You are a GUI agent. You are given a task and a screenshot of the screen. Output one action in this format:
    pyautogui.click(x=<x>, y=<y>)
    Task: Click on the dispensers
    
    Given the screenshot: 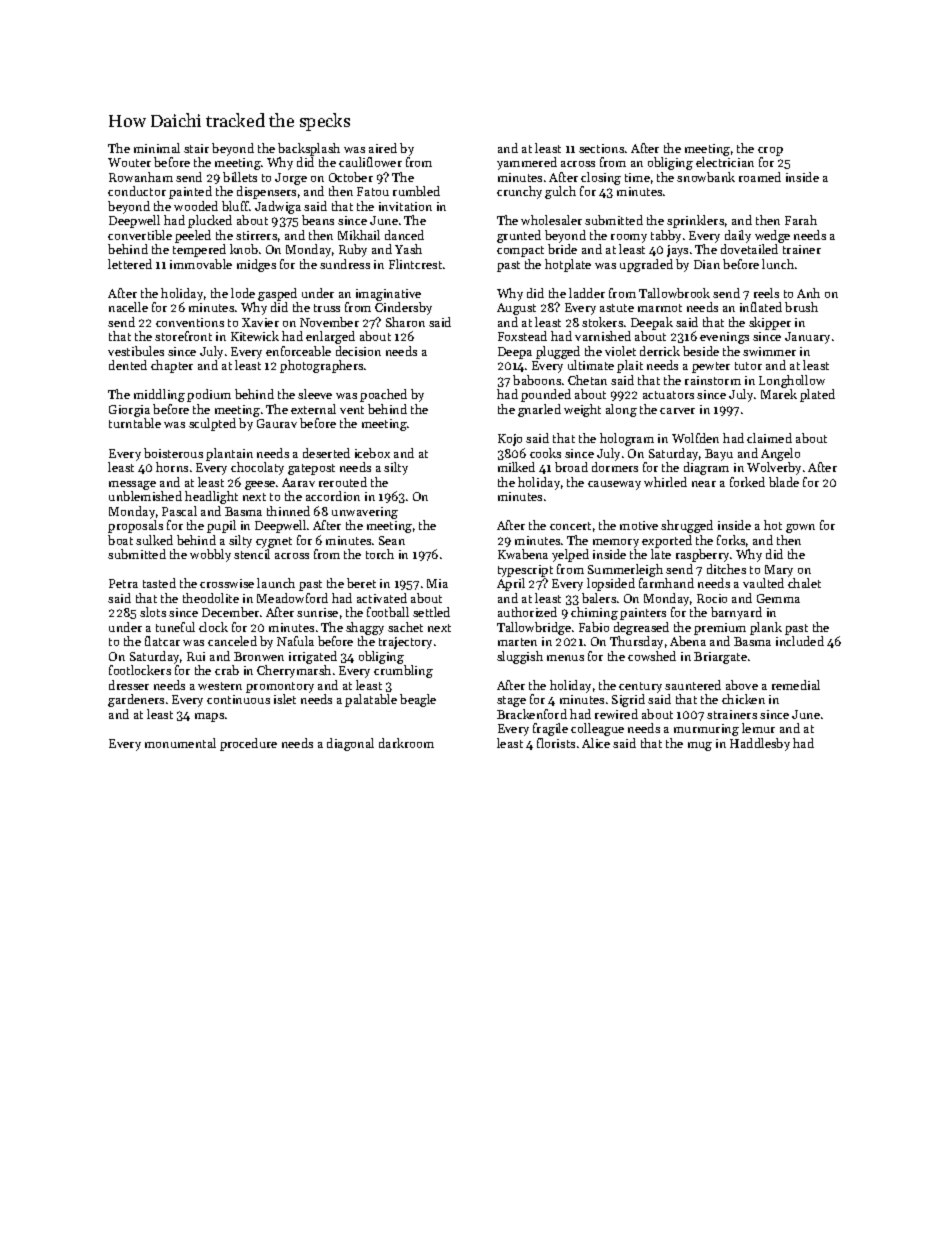 What is the action you would take?
    pyautogui.click(x=266, y=192)
